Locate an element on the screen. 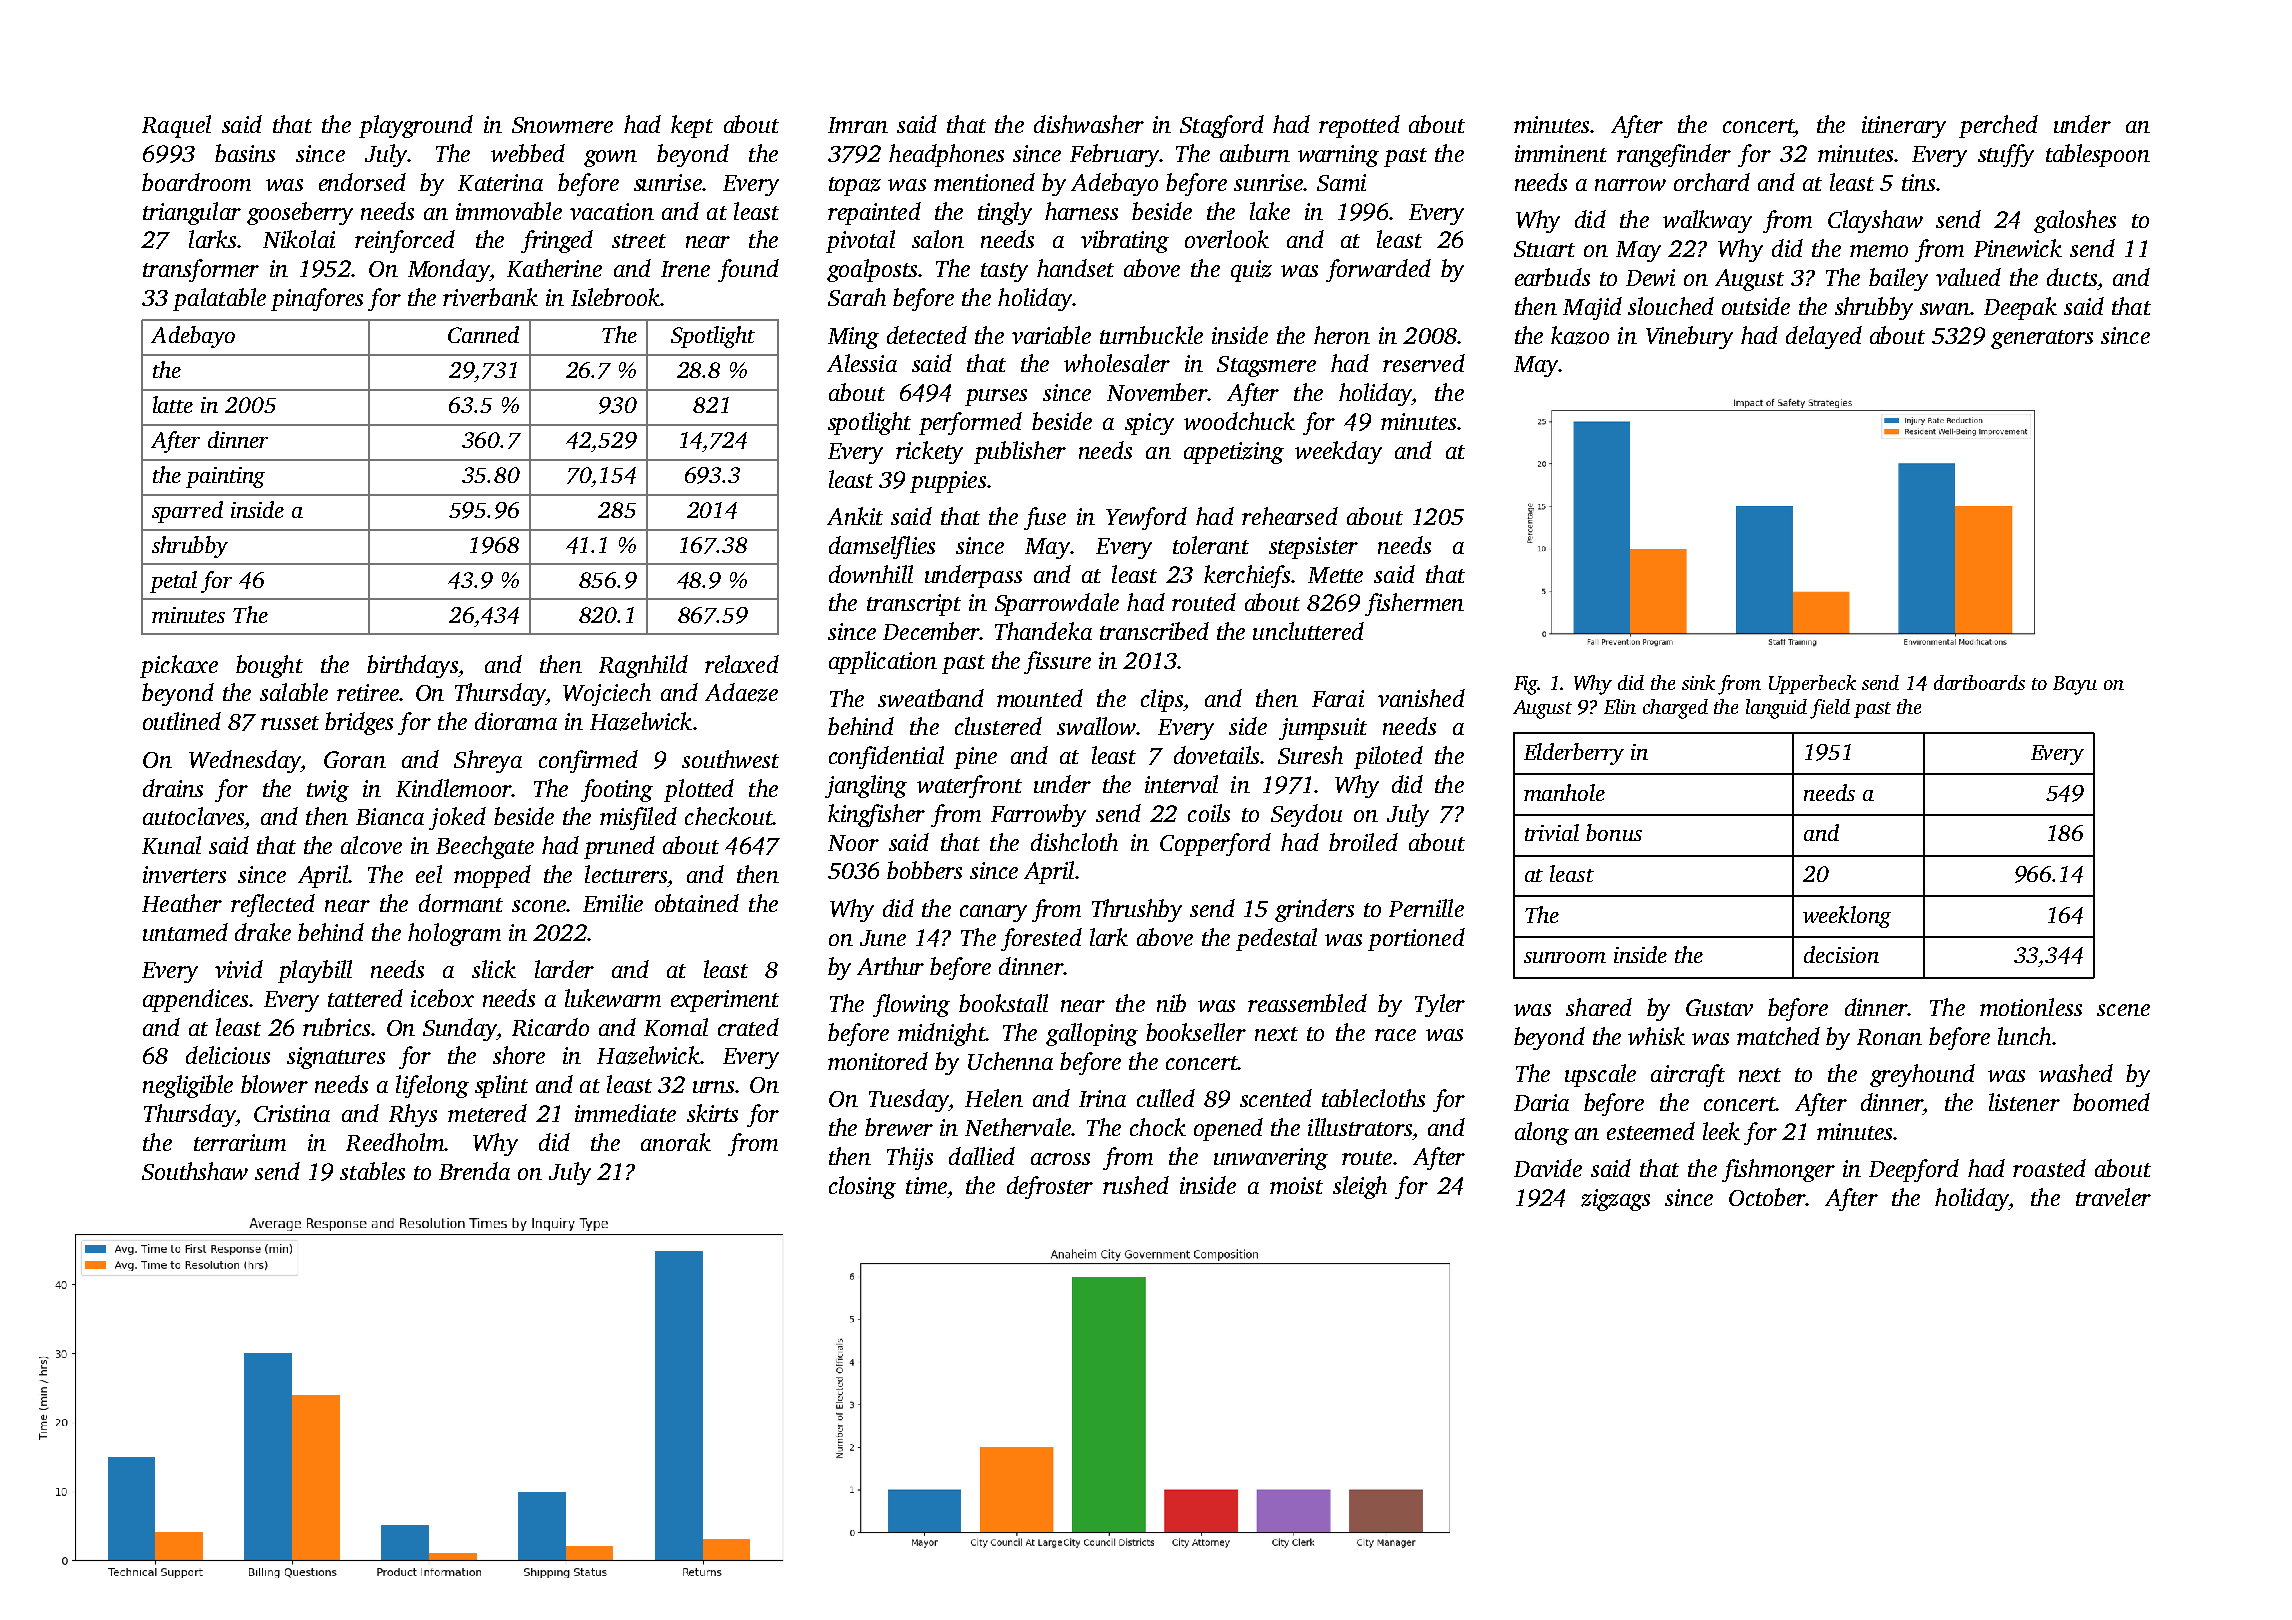 Image resolution: width=2292 pixels, height=1620 pixels. zigzags is located at coordinates (1615, 1200).
